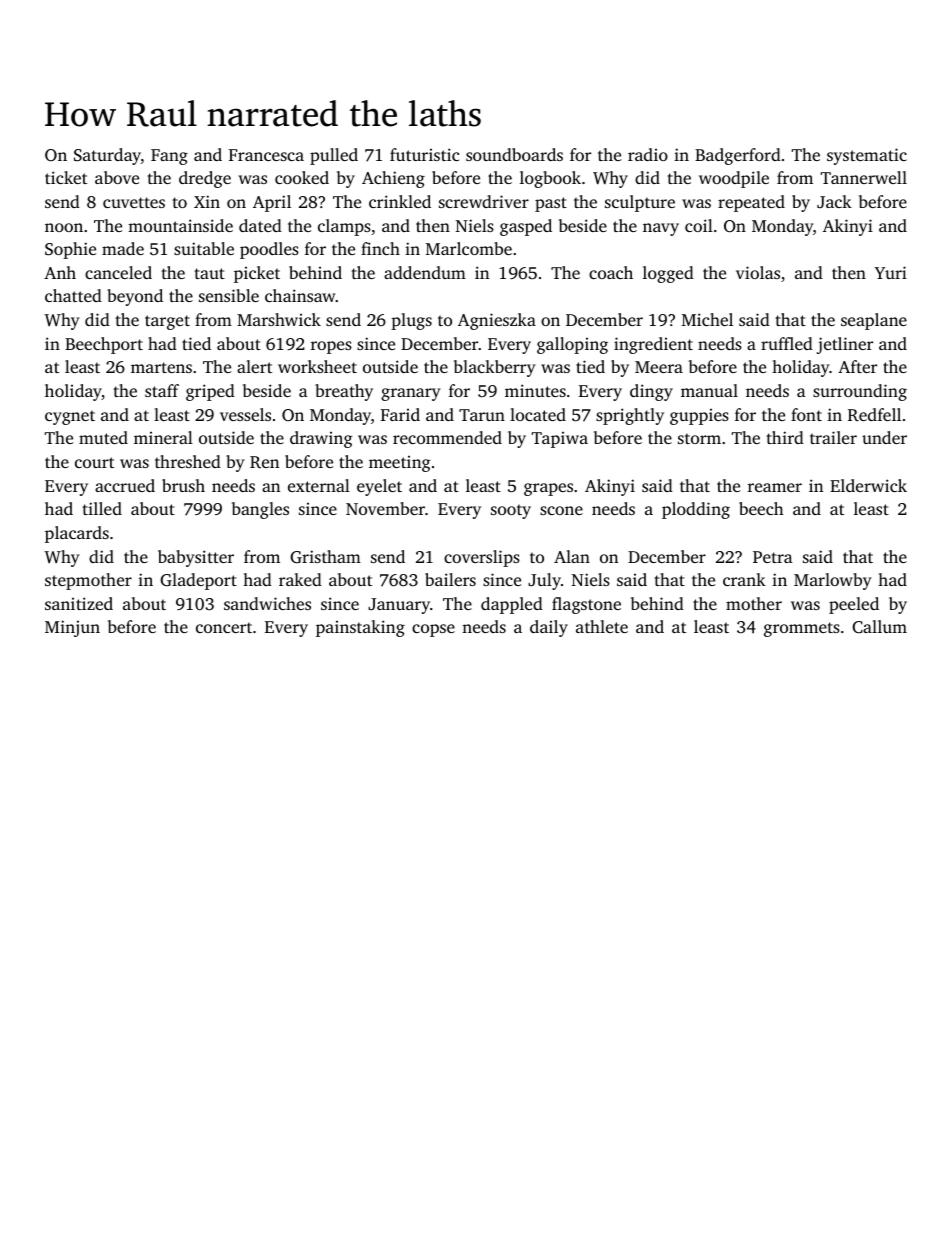 This screenshot has width=952, height=1233. I want to click on reamer, so click(775, 487).
